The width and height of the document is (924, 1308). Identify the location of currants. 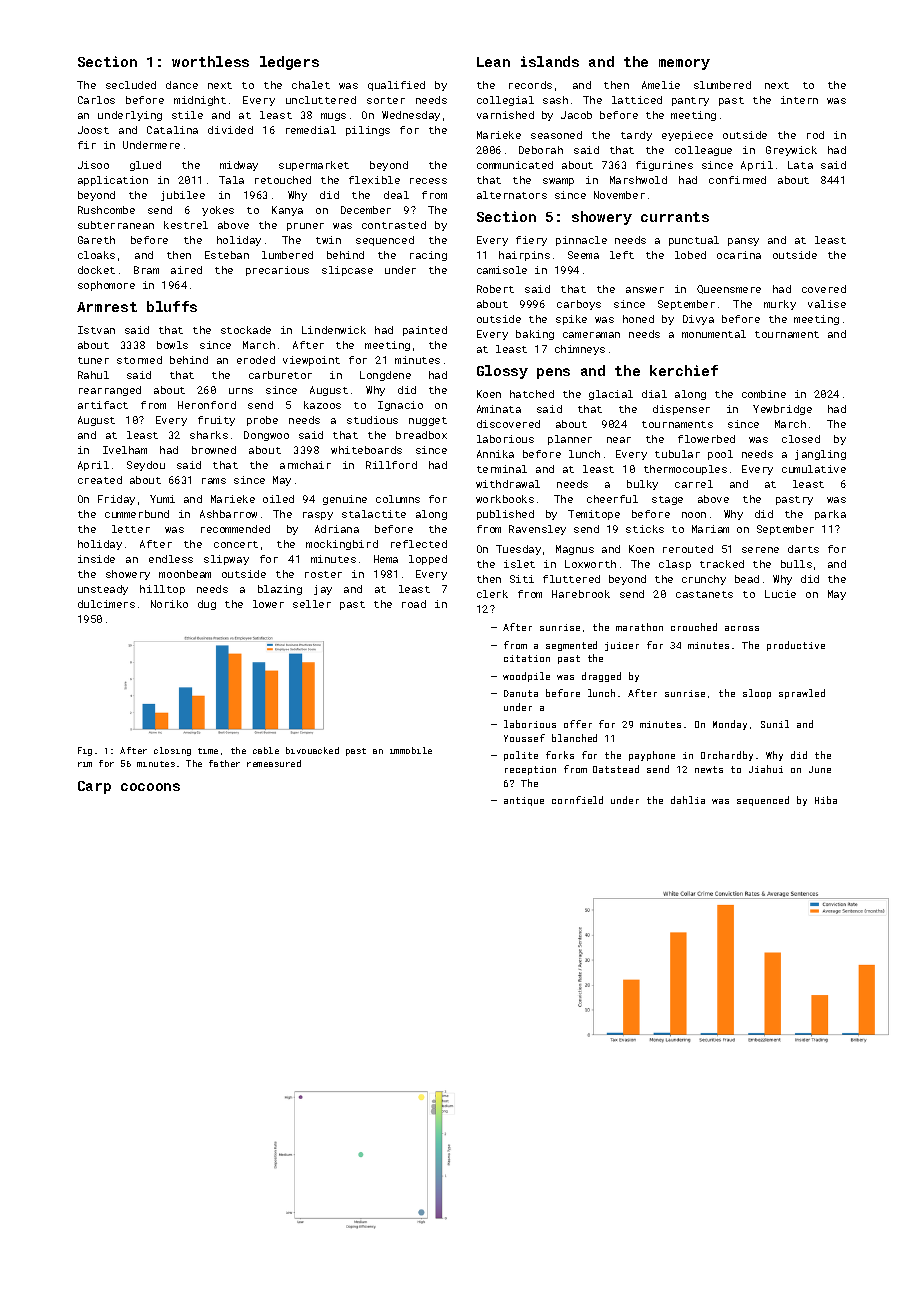
(675, 217).
